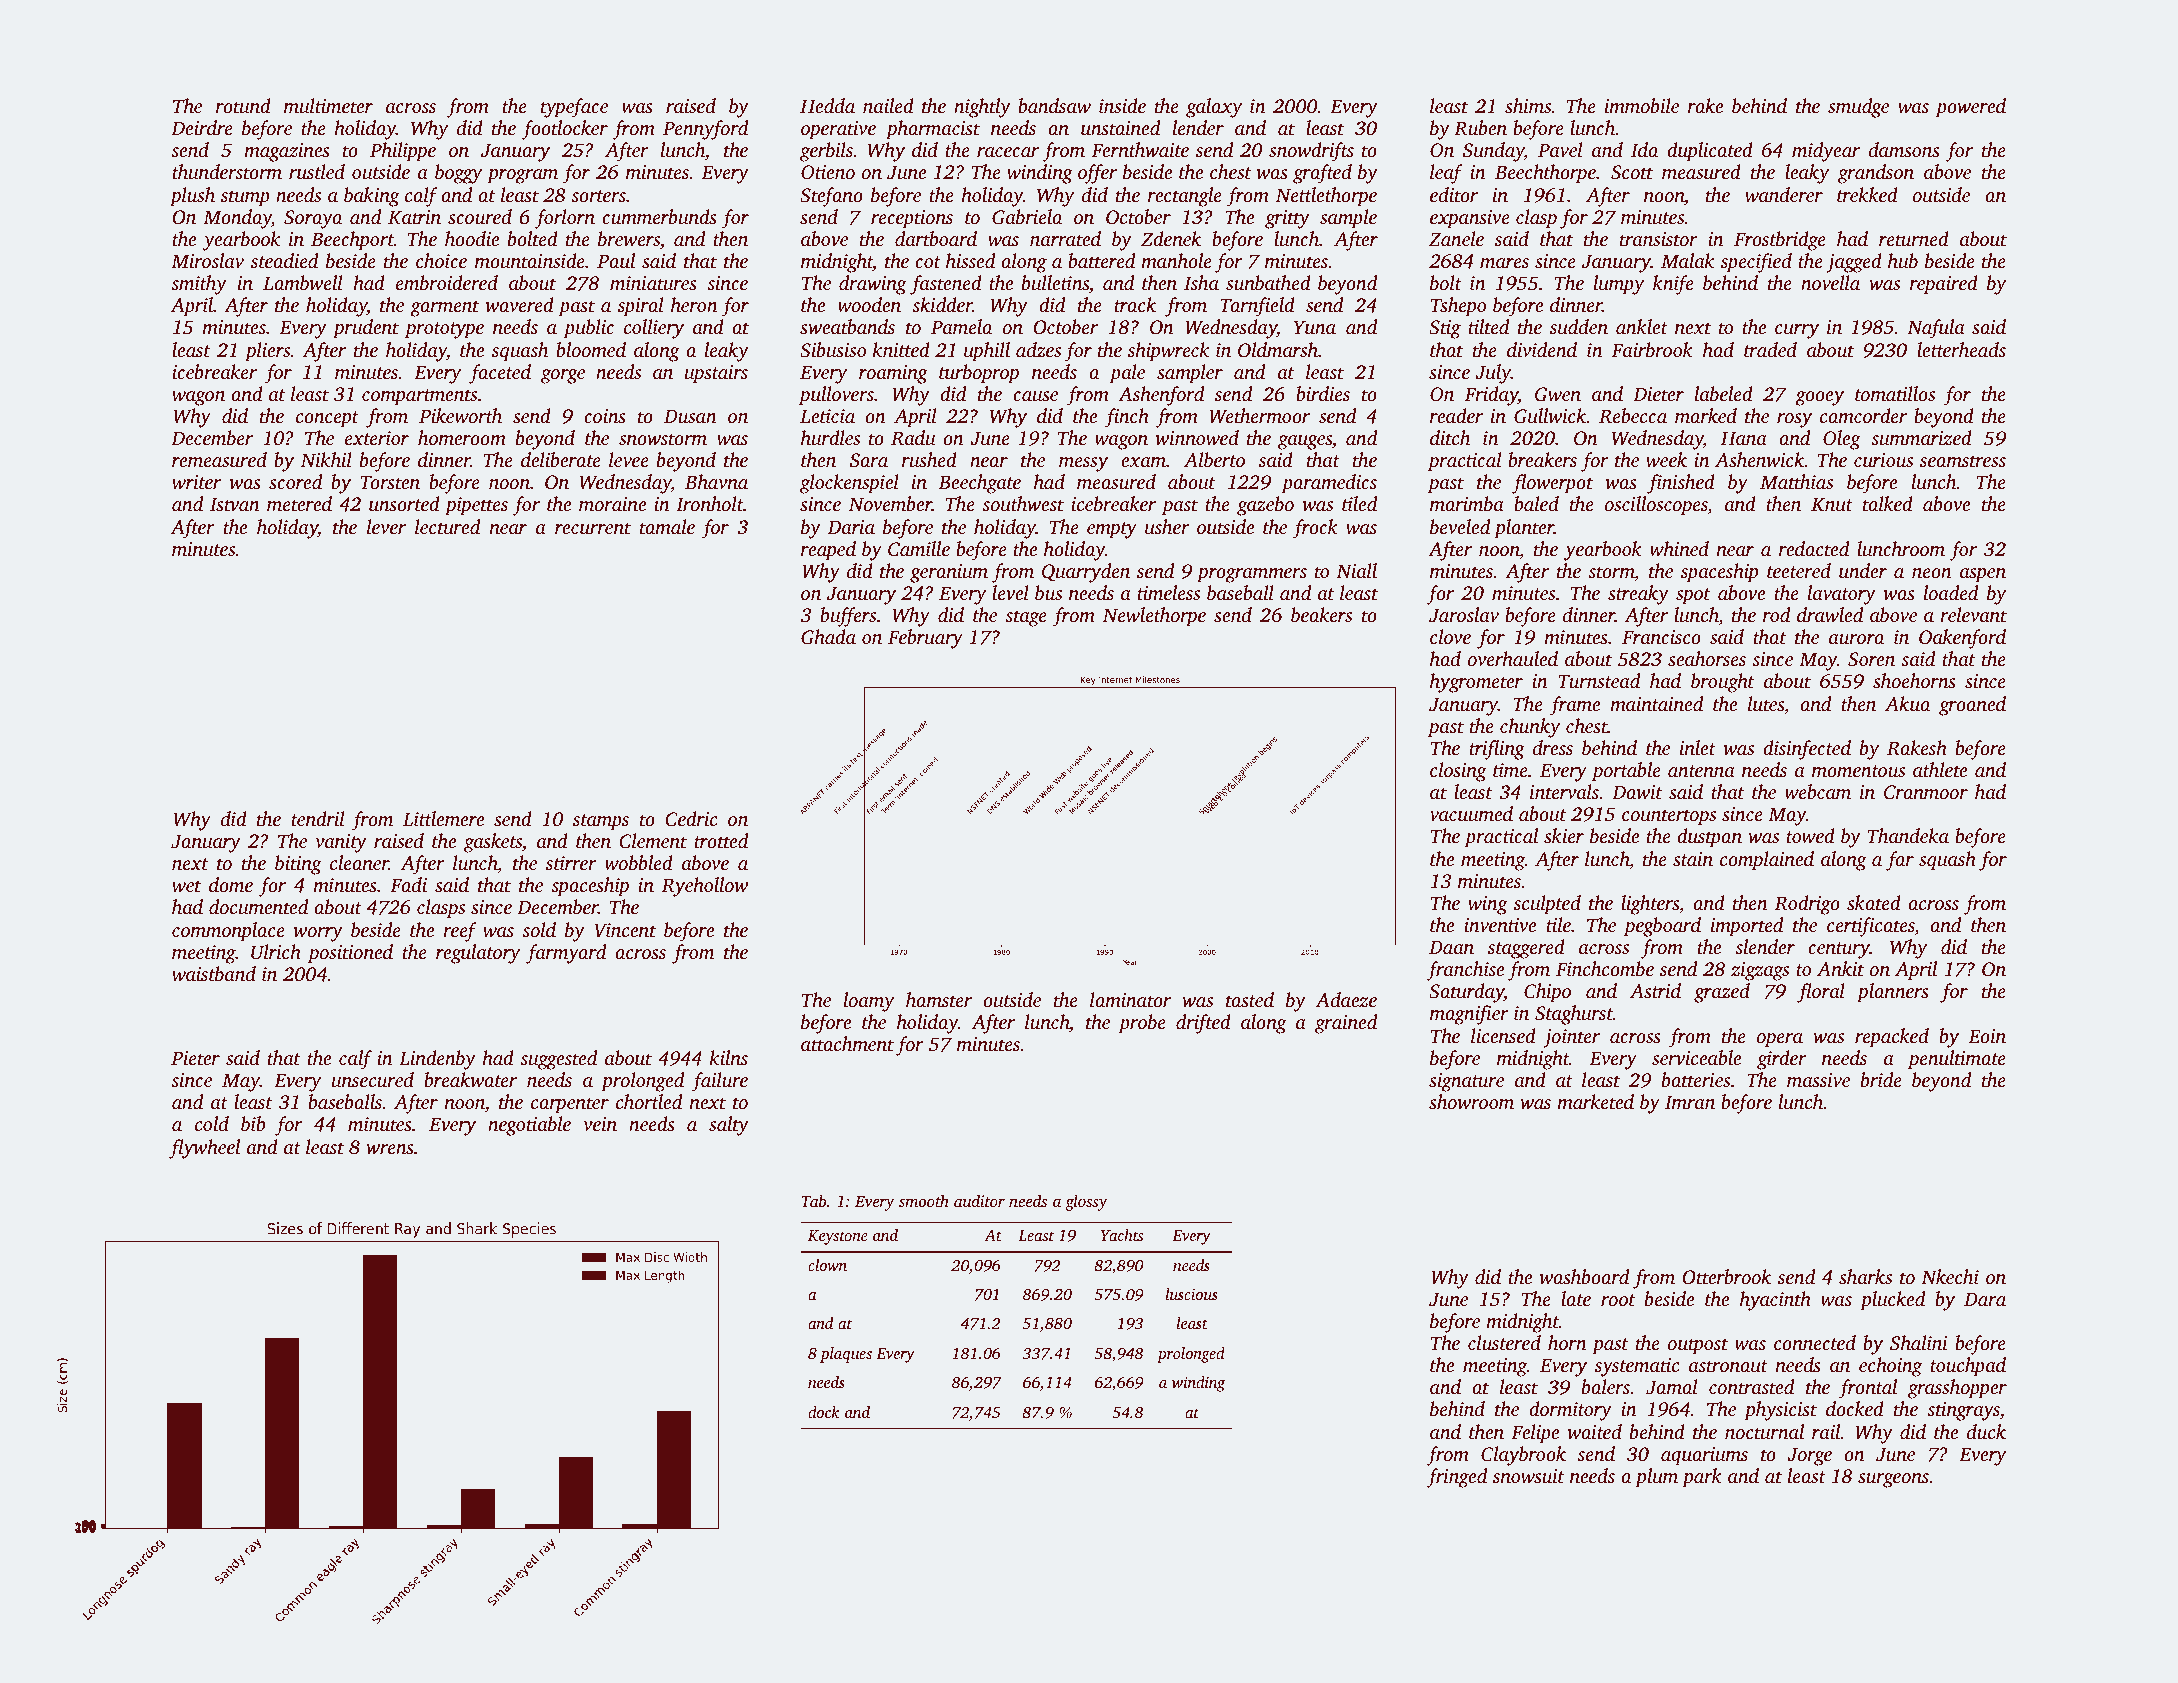  What do you see at coordinates (847, 1043) in the document?
I see `attachment` at bounding box center [847, 1043].
